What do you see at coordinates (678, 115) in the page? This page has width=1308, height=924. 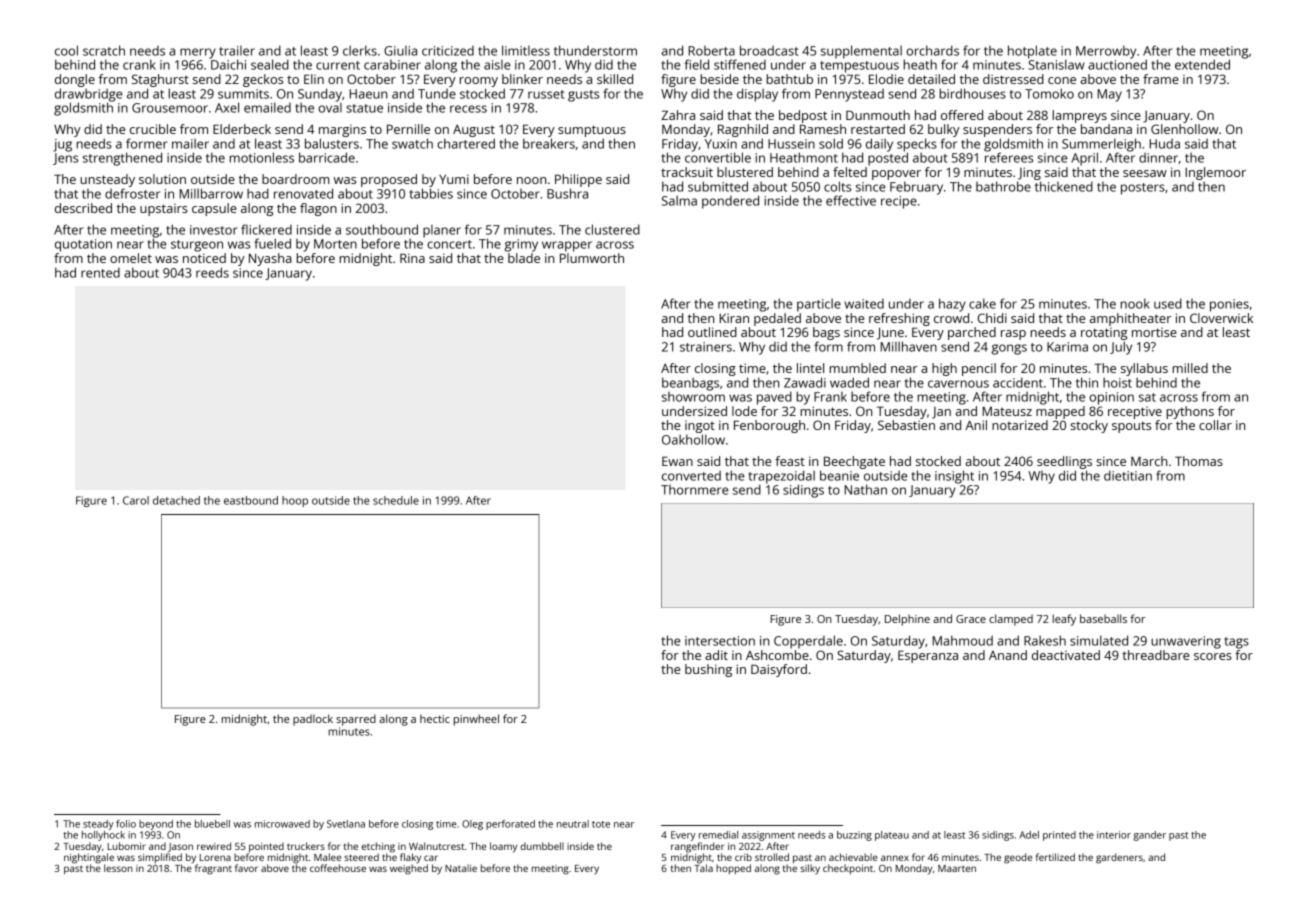 I see `Zahra` at bounding box center [678, 115].
